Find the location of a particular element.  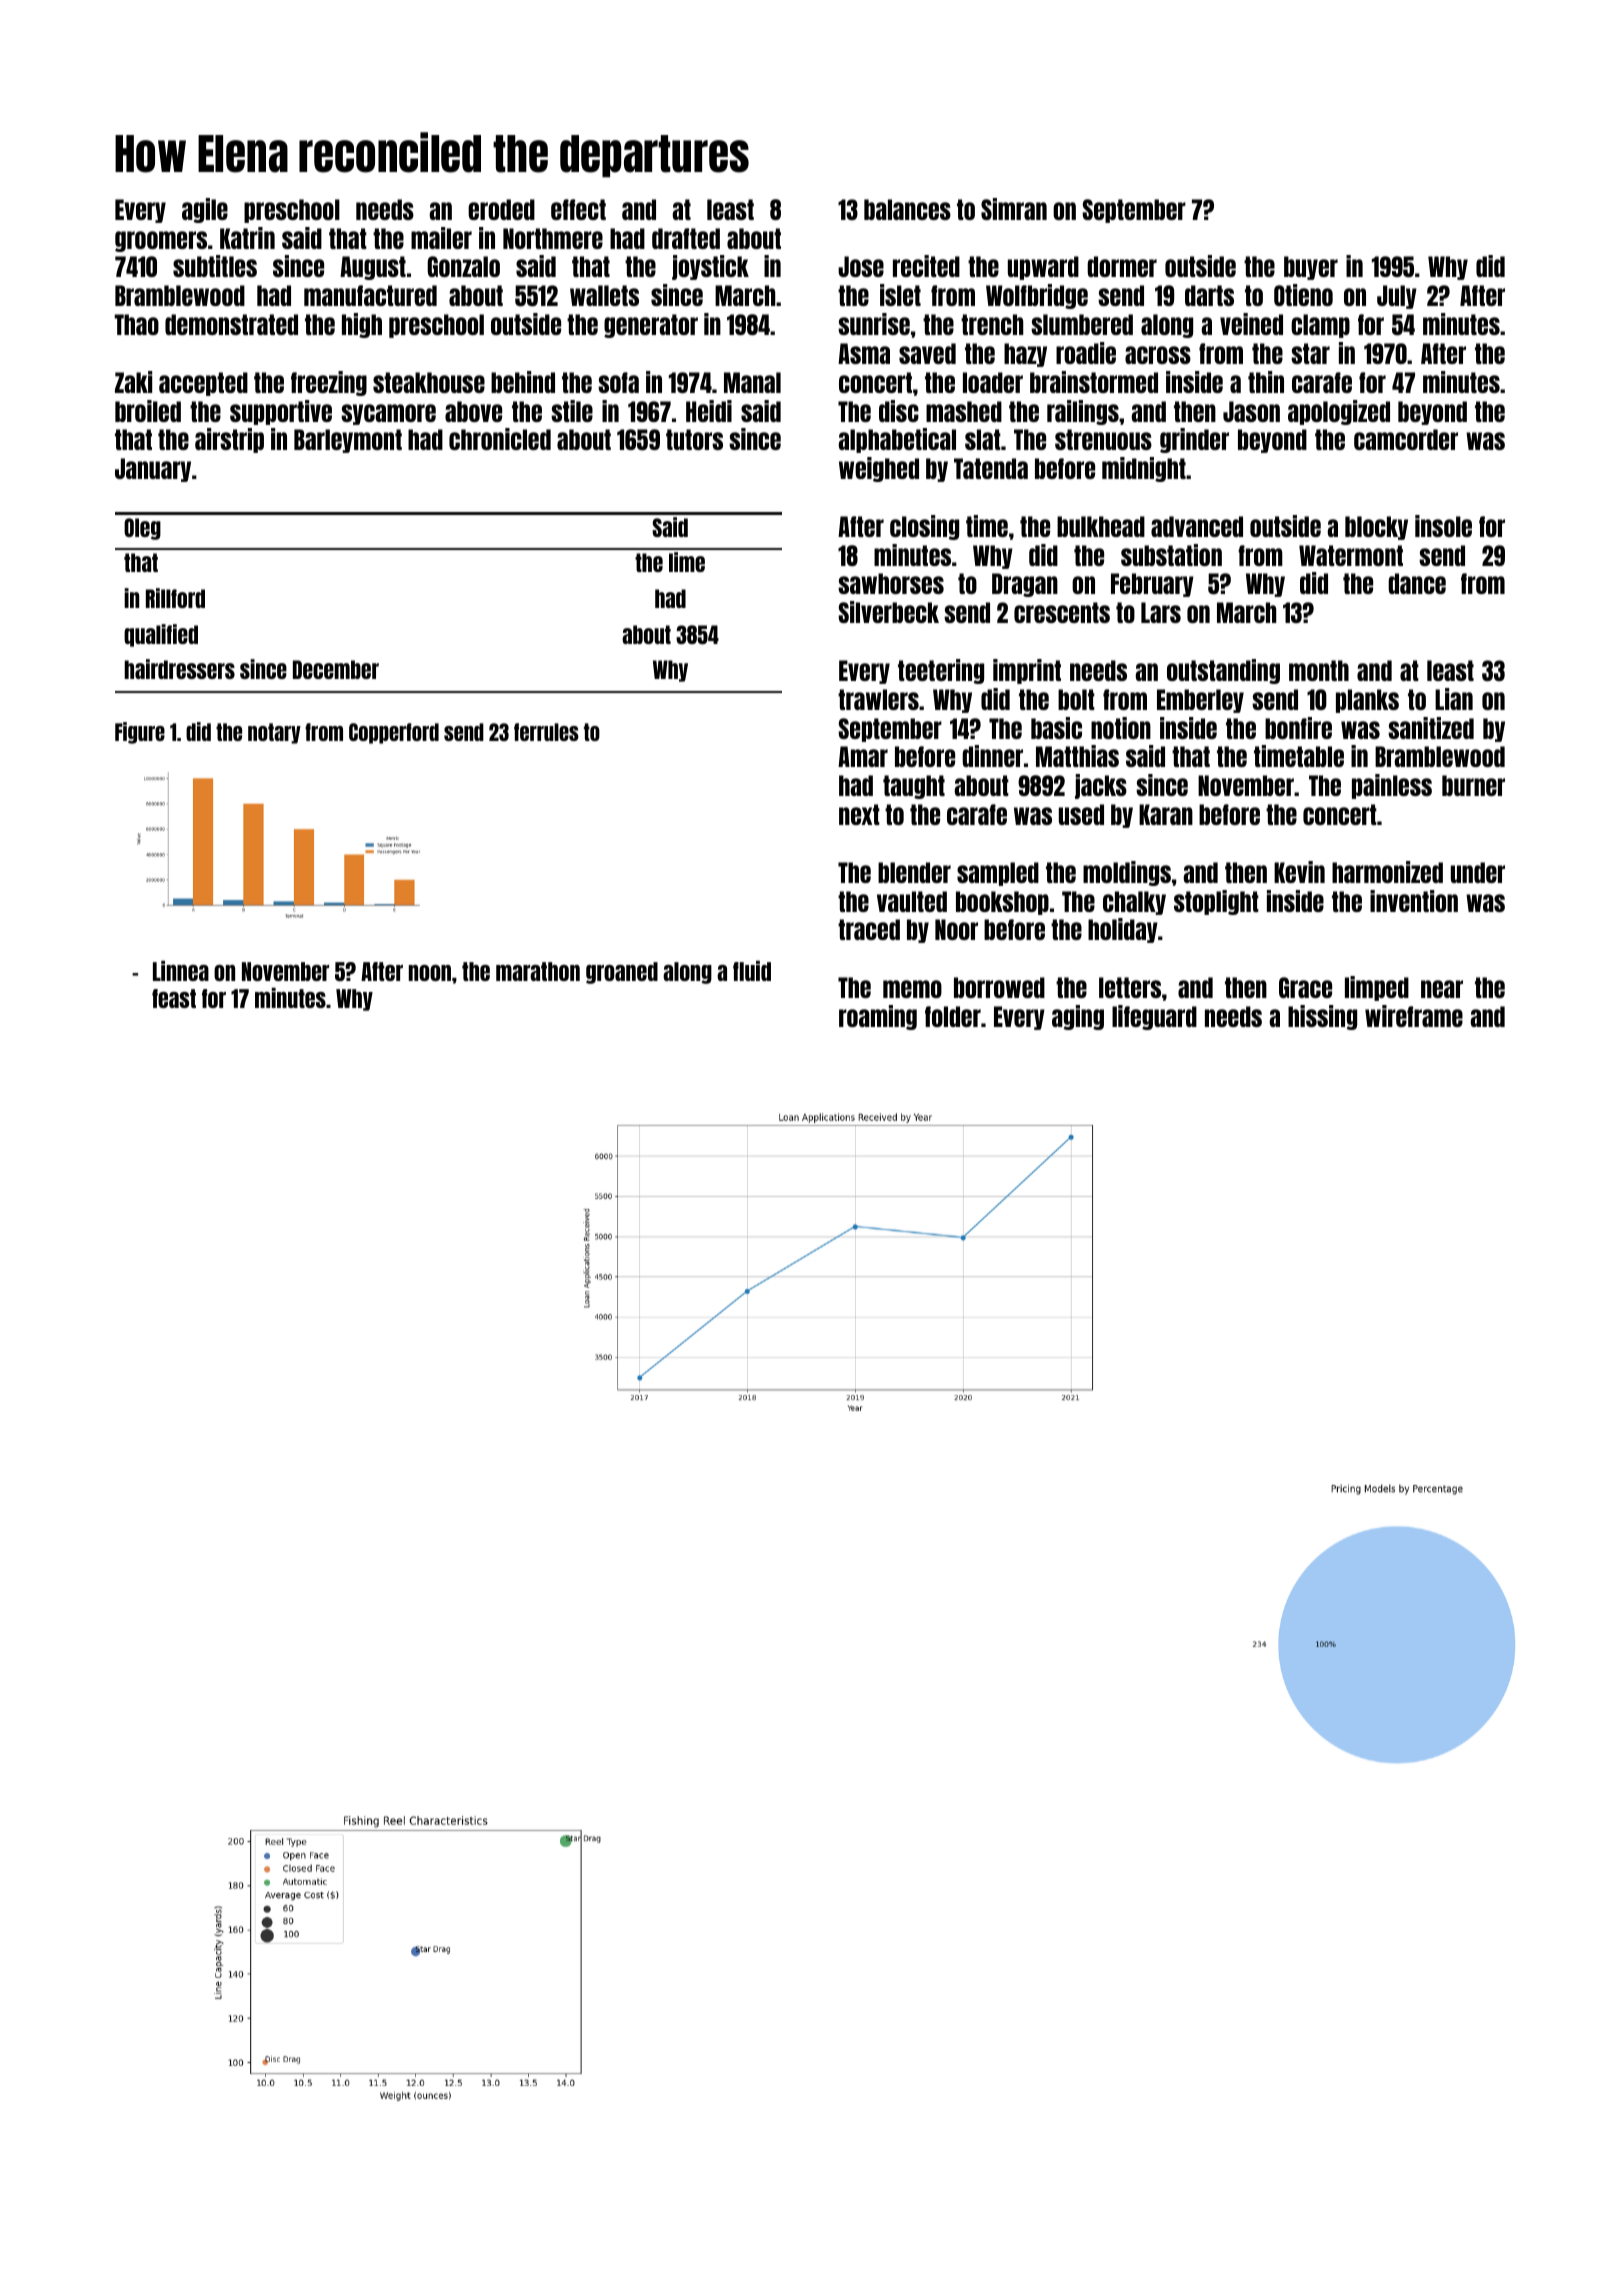

jacks is located at coordinates (1101, 786).
